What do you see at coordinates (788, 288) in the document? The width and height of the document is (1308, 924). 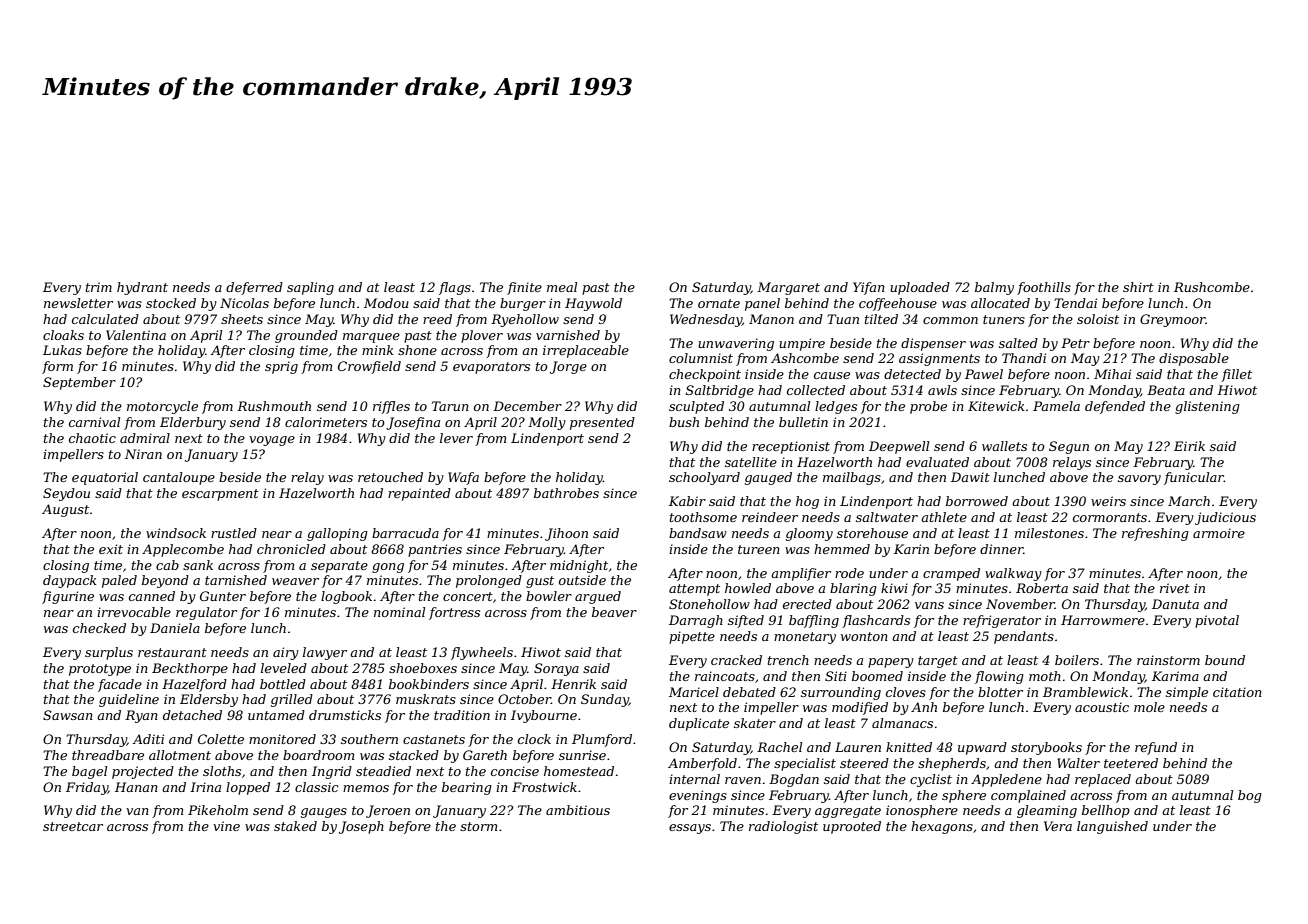 I see `Margaret` at bounding box center [788, 288].
